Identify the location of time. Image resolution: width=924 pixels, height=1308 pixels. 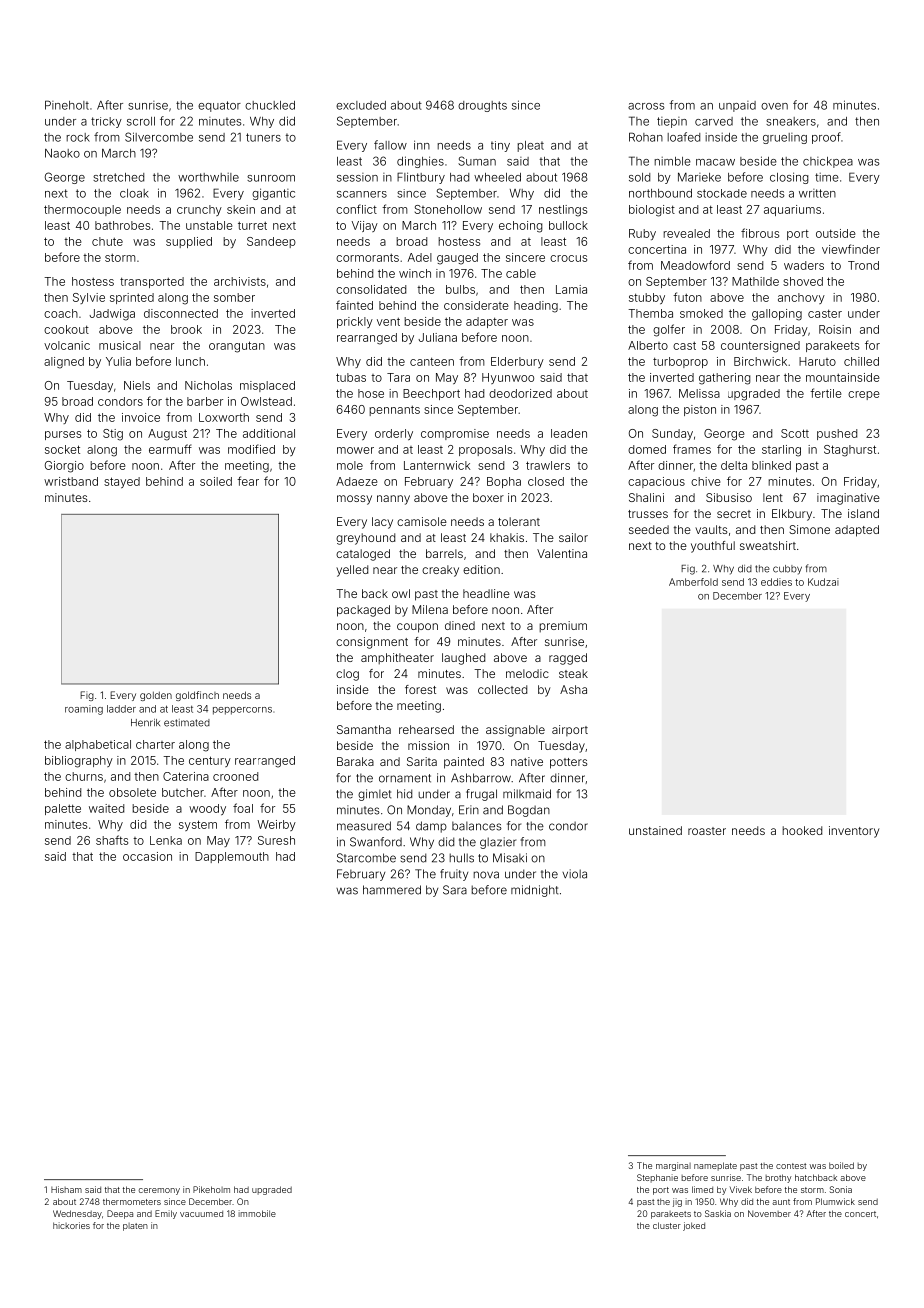
(827, 177).
